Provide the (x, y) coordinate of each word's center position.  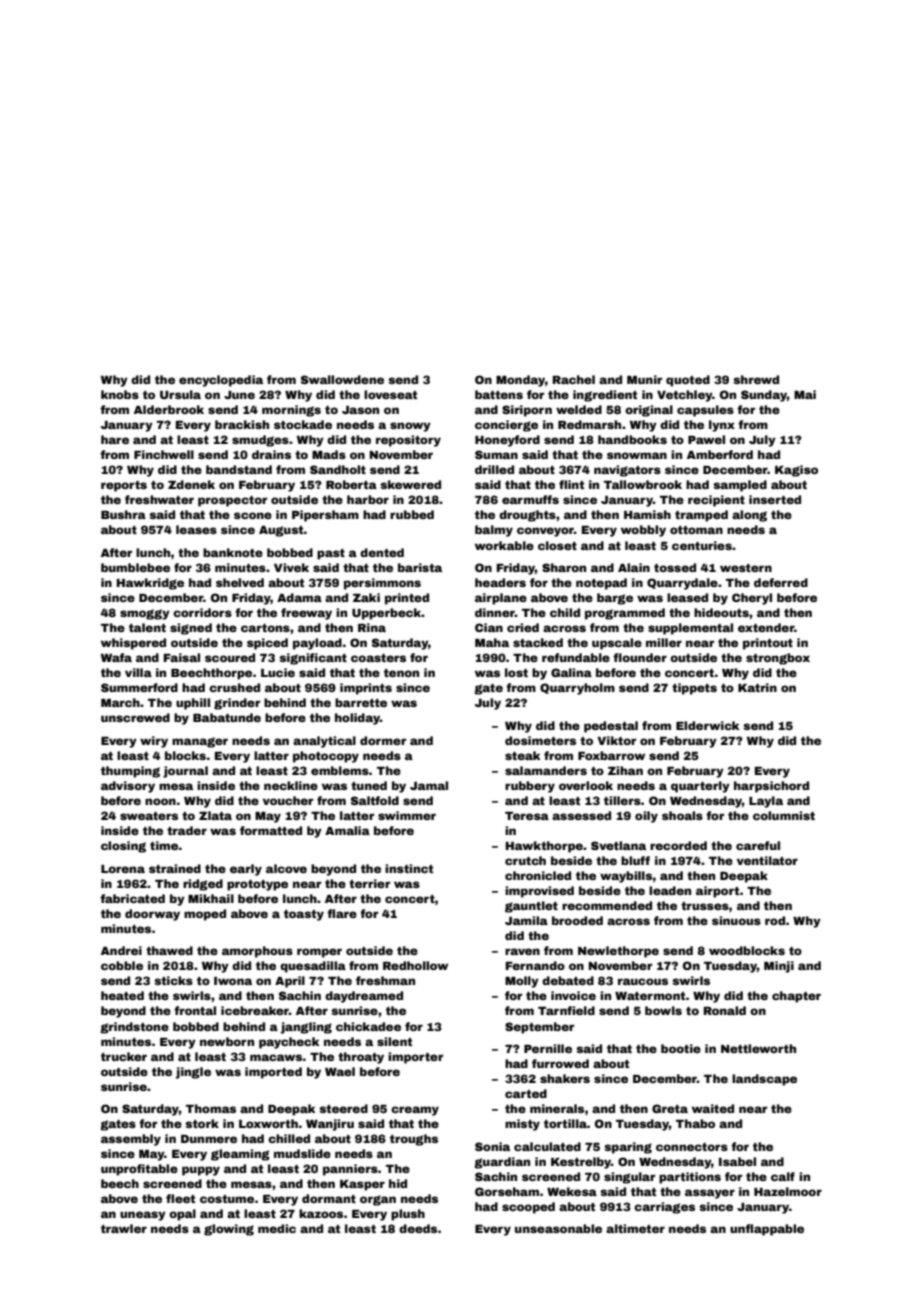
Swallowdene (342, 379)
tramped (701, 516)
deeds (418, 1228)
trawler (124, 1228)
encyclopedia (221, 381)
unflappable (767, 1230)
